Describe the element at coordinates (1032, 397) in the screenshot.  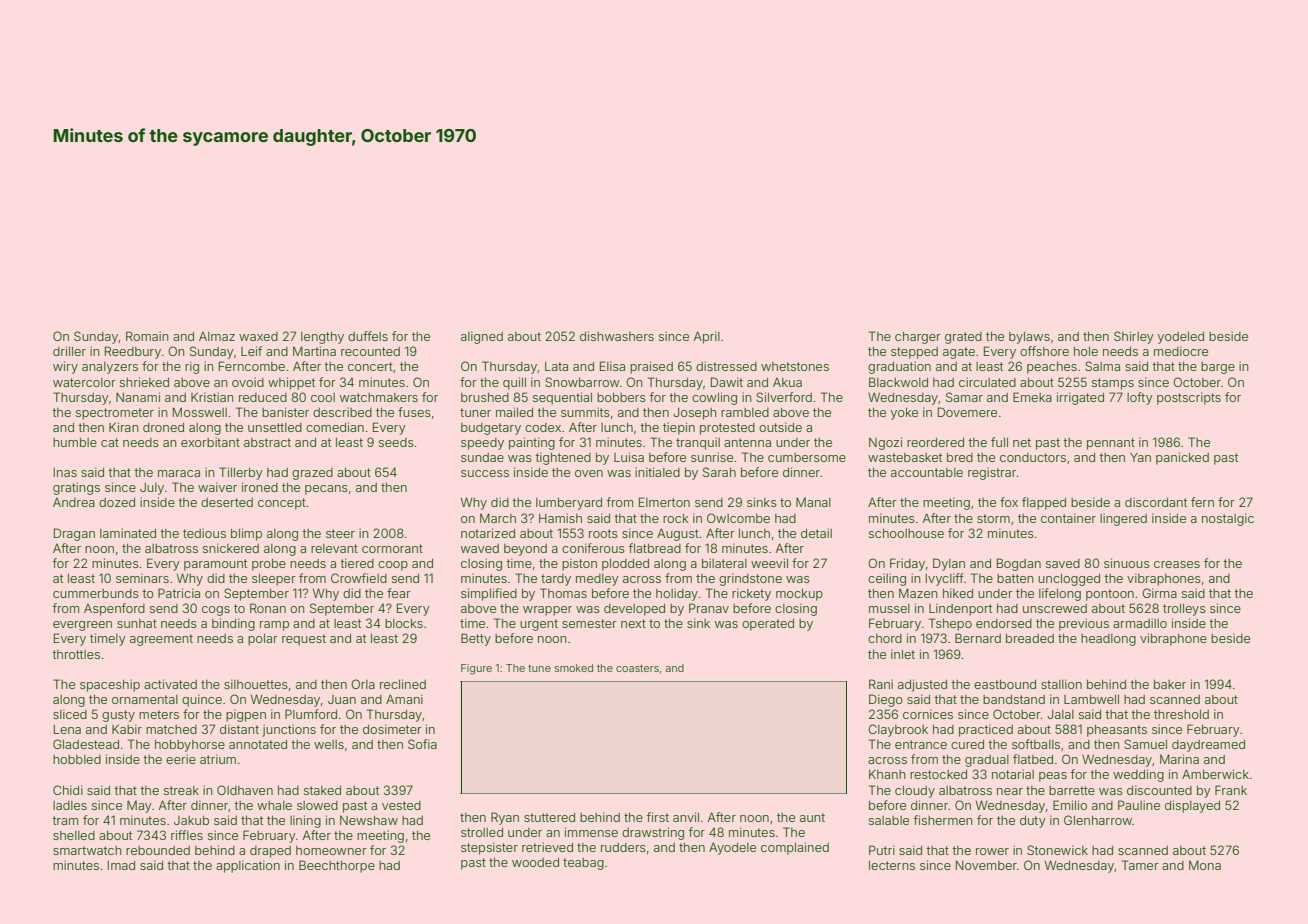
I see `Emeka` at that location.
